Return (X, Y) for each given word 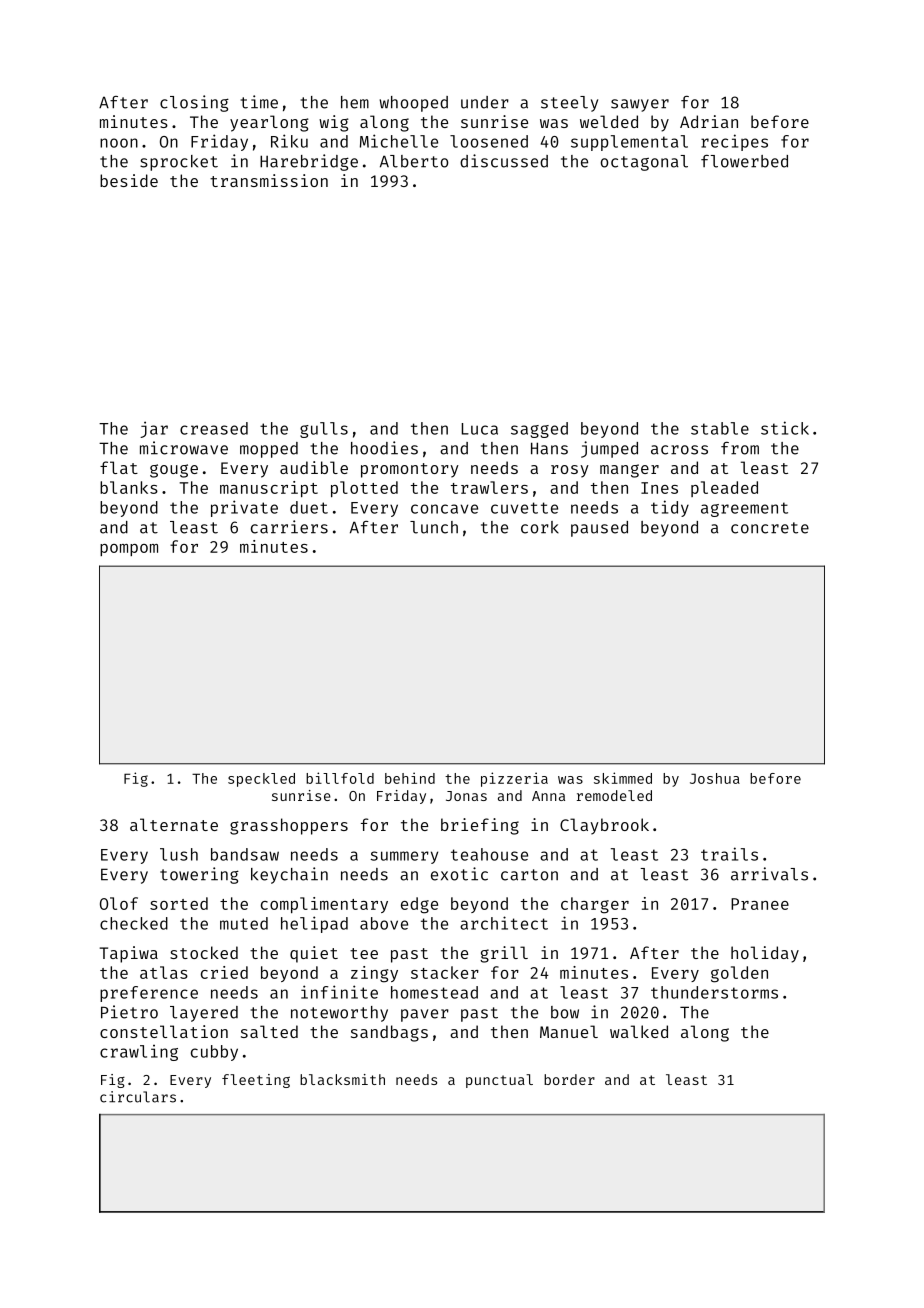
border (569, 1079)
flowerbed (744, 161)
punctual (499, 1081)
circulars (138, 1097)
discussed (504, 161)
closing (194, 103)
